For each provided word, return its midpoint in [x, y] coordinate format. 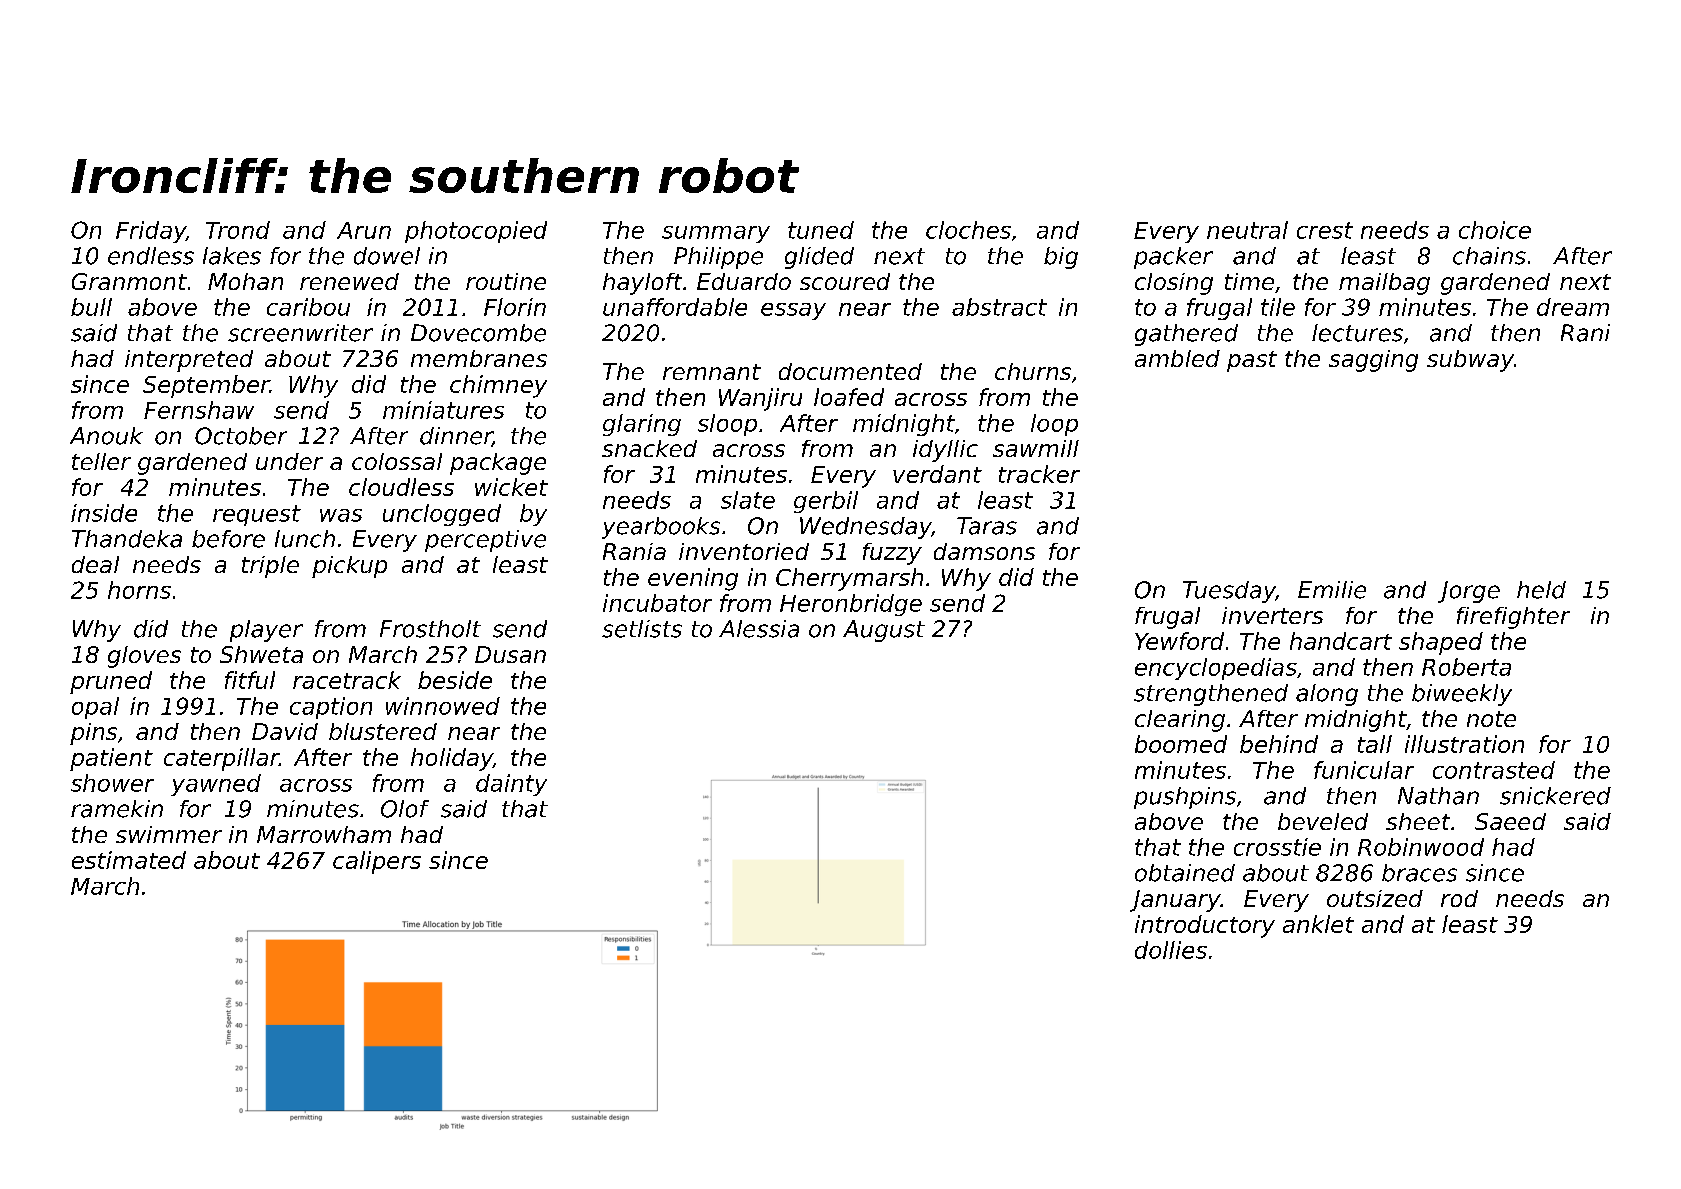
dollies [1171, 950]
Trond [238, 230]
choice [1495, 230]
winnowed [443, 706]
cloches [968, 230]
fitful [250, 680]
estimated [129, 860]
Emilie [1332, 590]
